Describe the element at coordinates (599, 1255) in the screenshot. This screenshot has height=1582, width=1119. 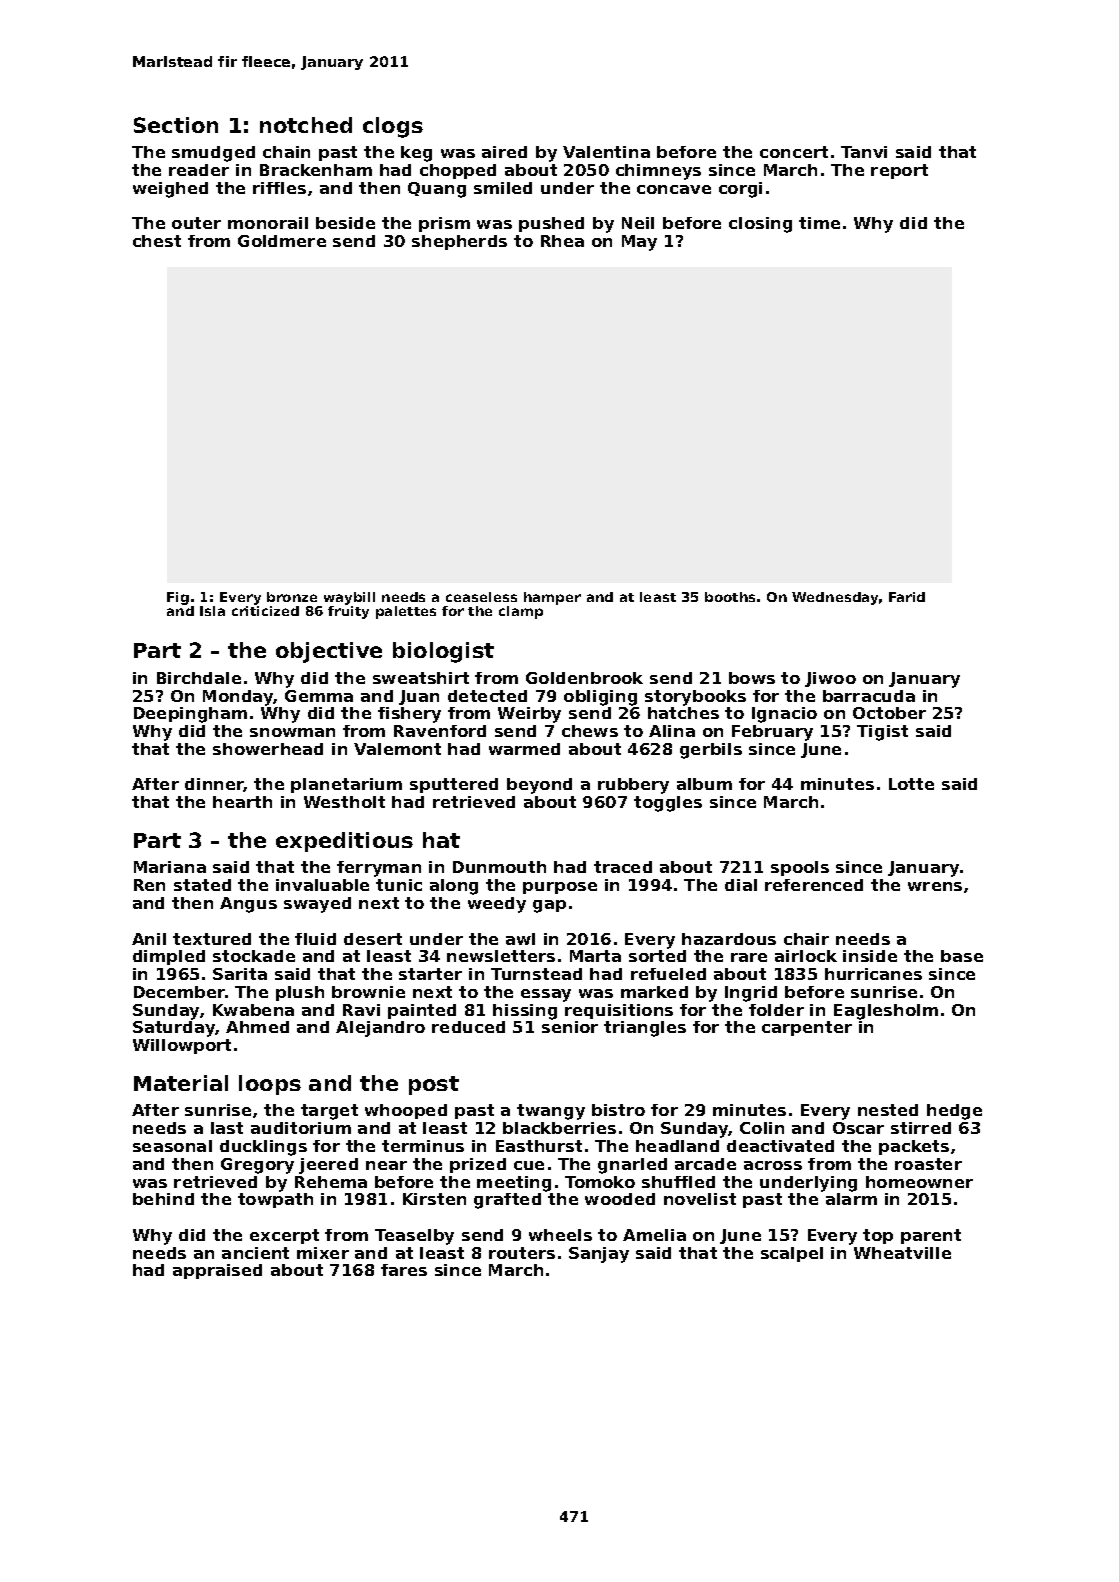
I see `Sanjay` at that location.
